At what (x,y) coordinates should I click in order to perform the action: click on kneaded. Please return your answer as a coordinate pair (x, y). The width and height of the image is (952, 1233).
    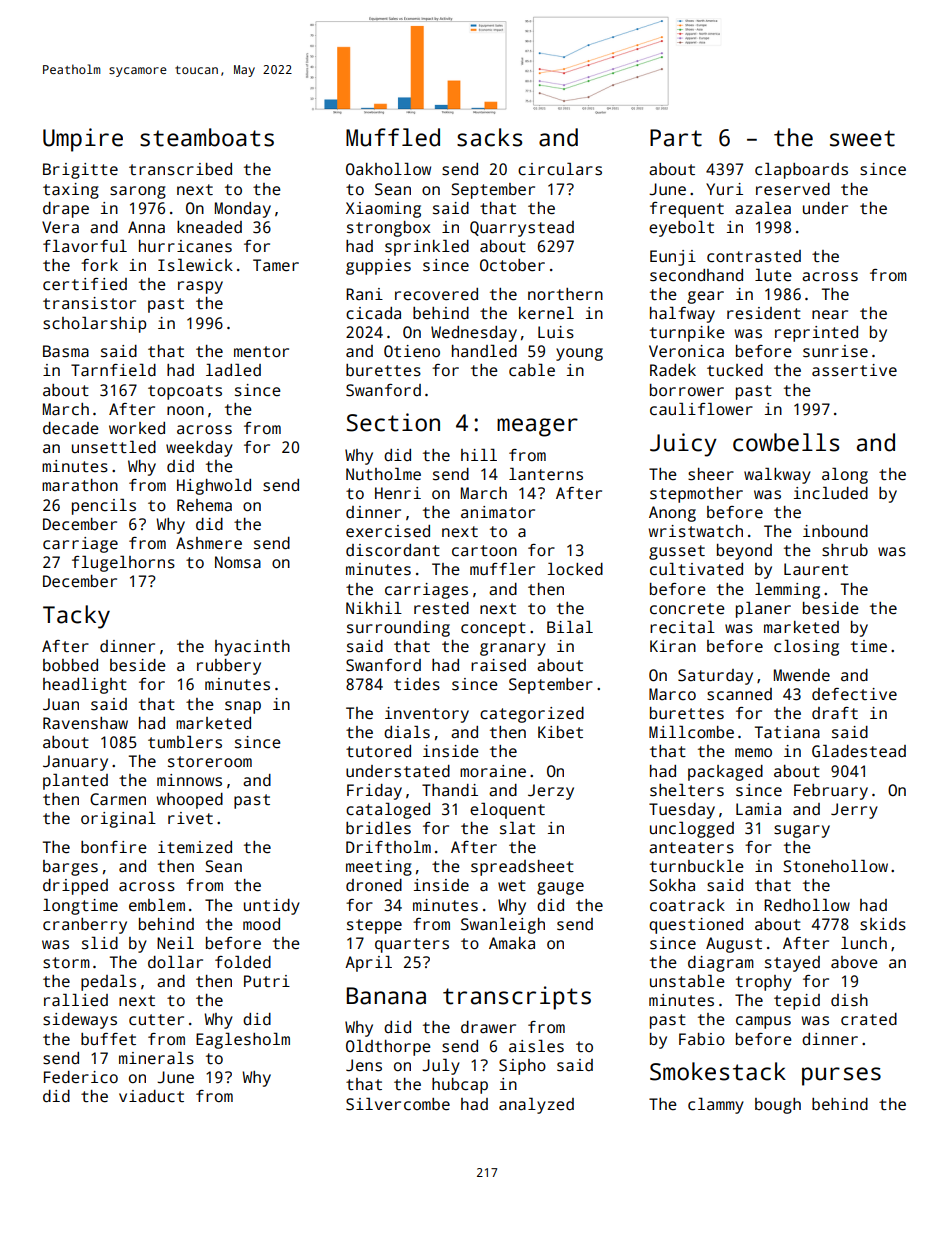
    Looking at the image, I should click on (209, 227).
